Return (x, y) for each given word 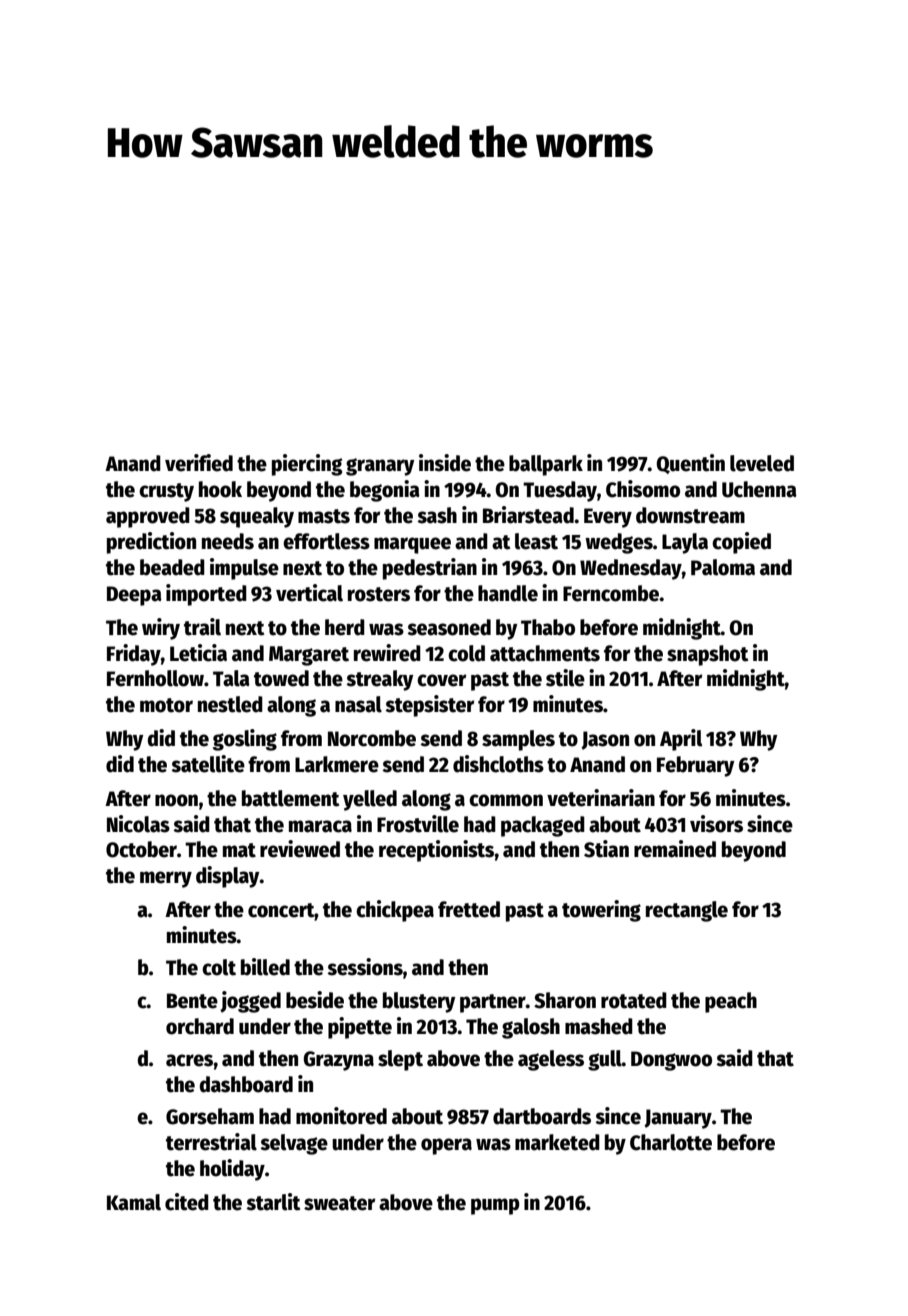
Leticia (198, 653)
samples (518, 740)
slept (400, 1060)
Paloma (723, 567)
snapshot (708, 655)
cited (187, 1202)
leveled (762, 463)
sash (437, 515)
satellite (208, 764)
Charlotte (671, 1142)
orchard (200, 1026)
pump (495, 1206)
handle (508, 593)
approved (148, 517)
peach (731, 1002)
